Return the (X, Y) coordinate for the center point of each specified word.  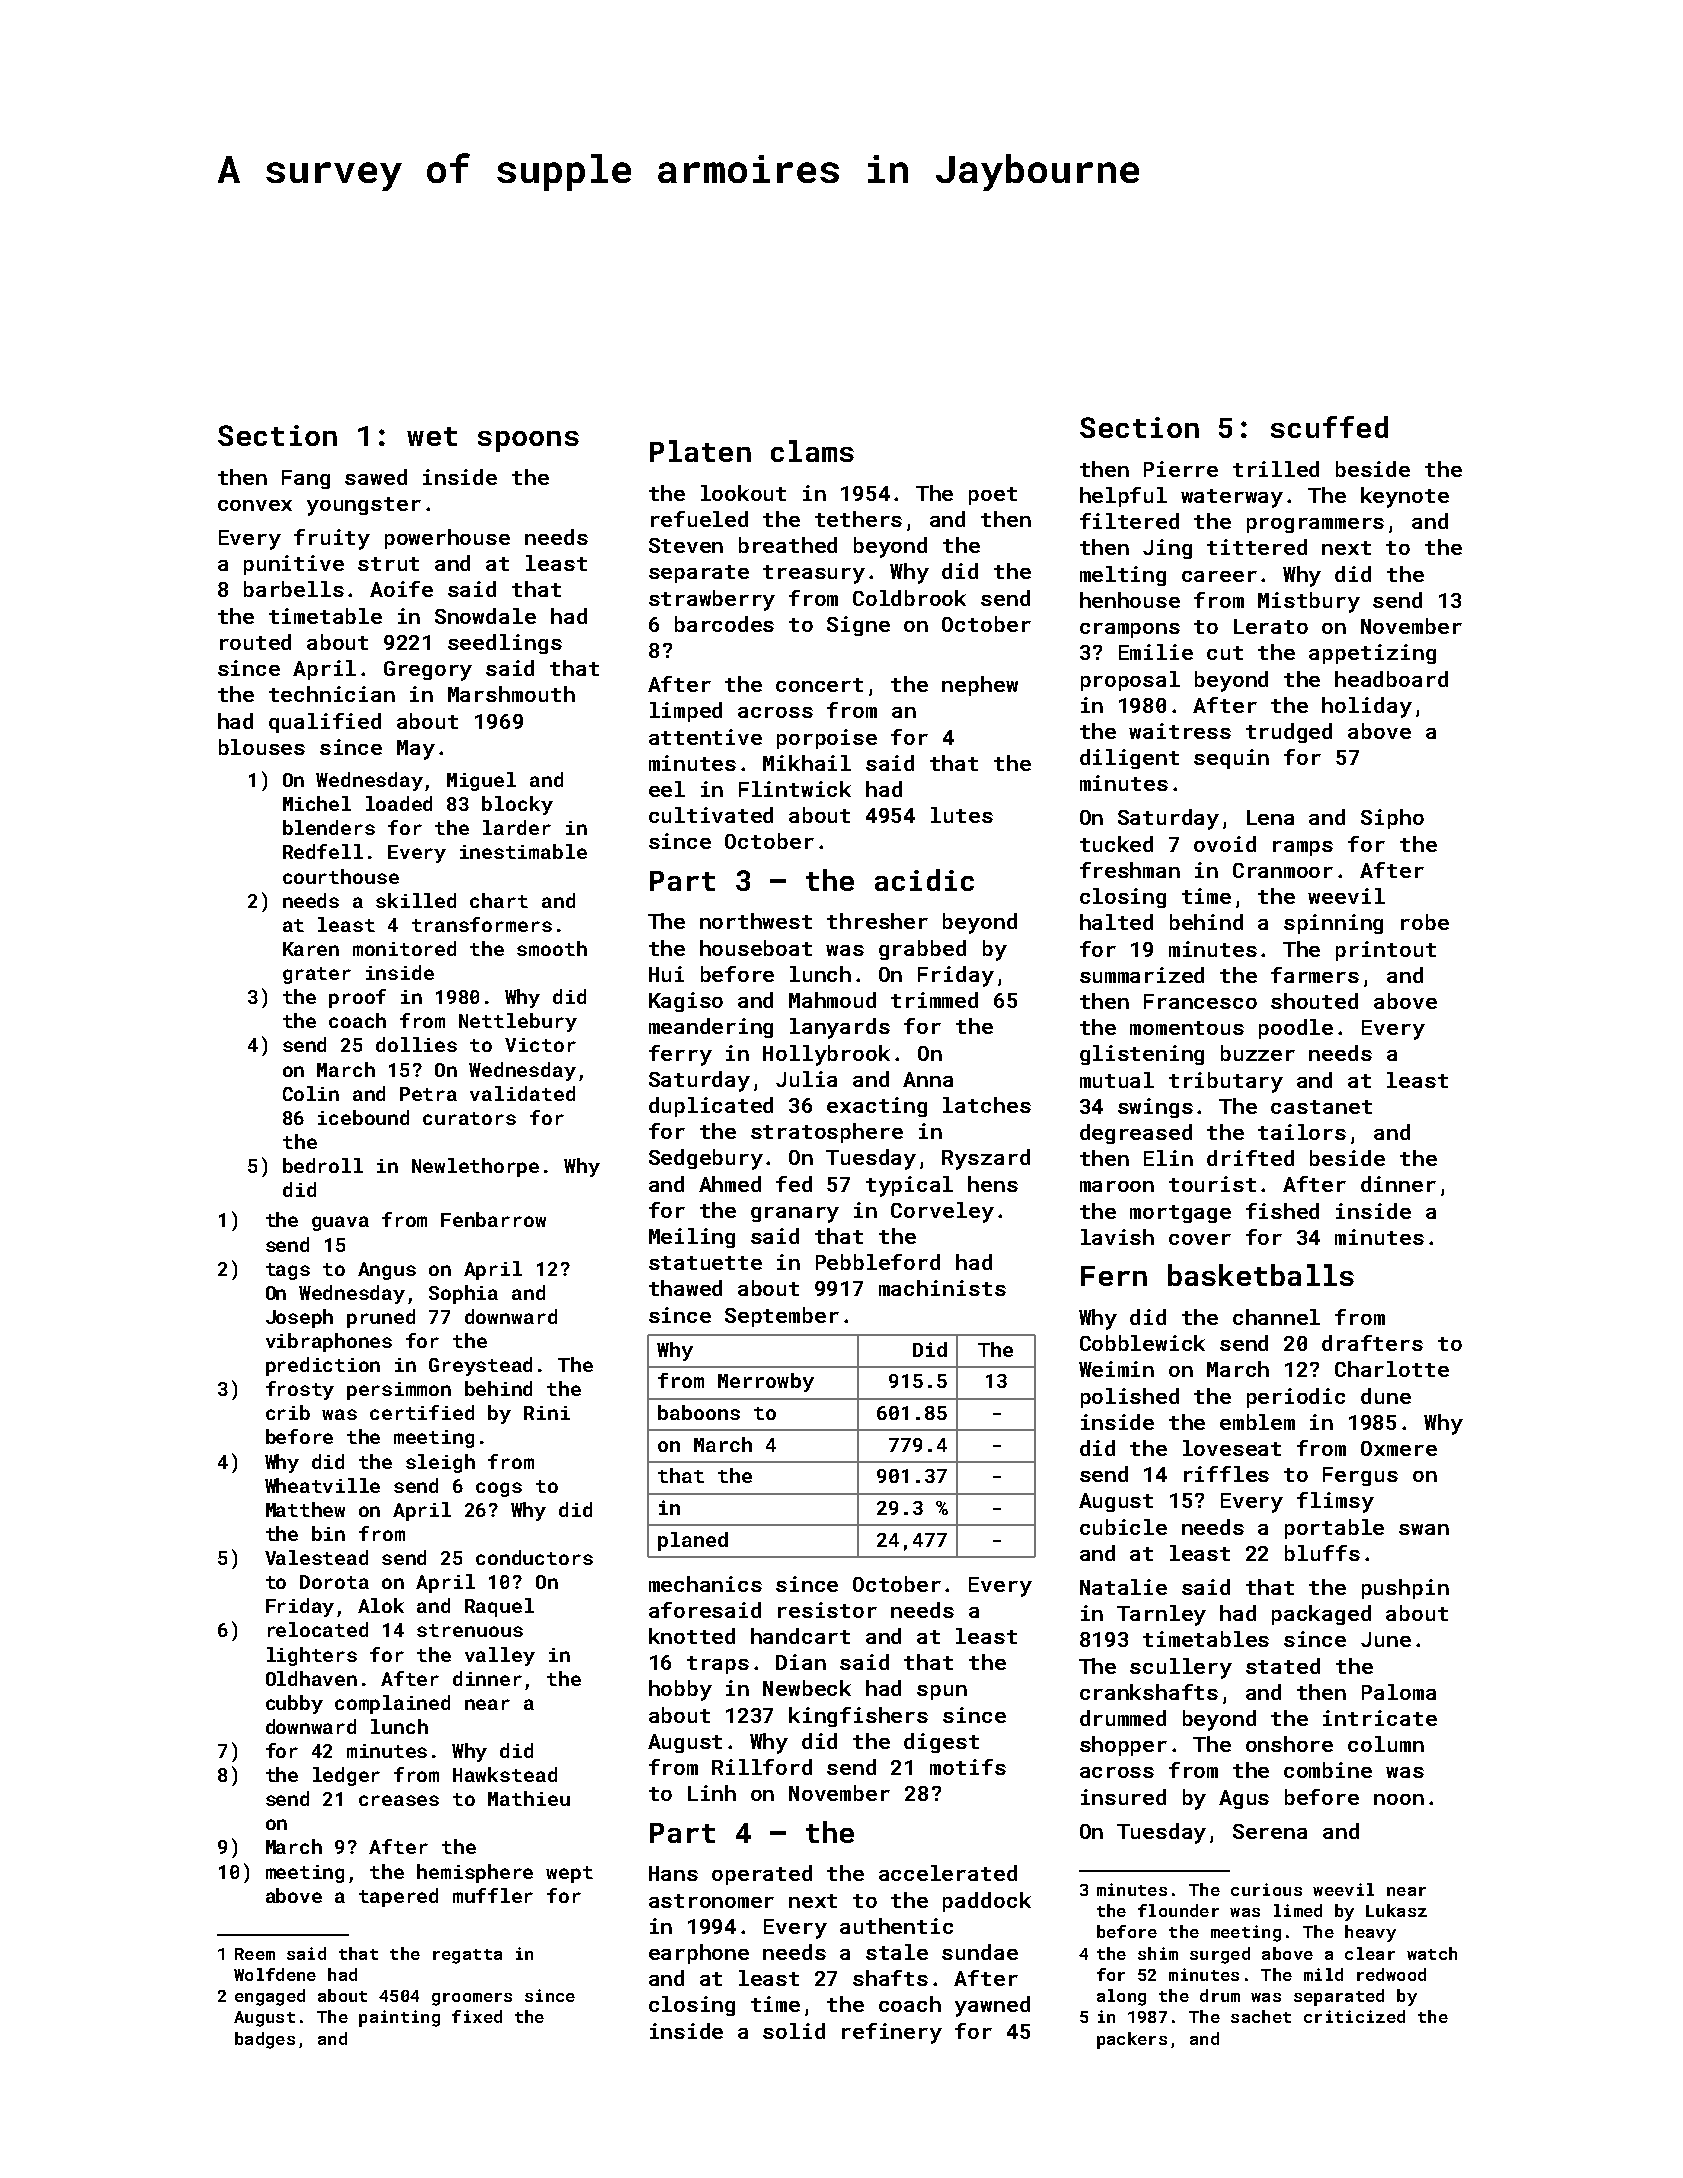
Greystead (480, 1366)
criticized (1354, 2016)
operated (762, 1875)
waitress (1180, 731)
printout (1386, 951)
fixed (477, 2016)
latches (987, 1105)
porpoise (827, 739)
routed (255, 642)
